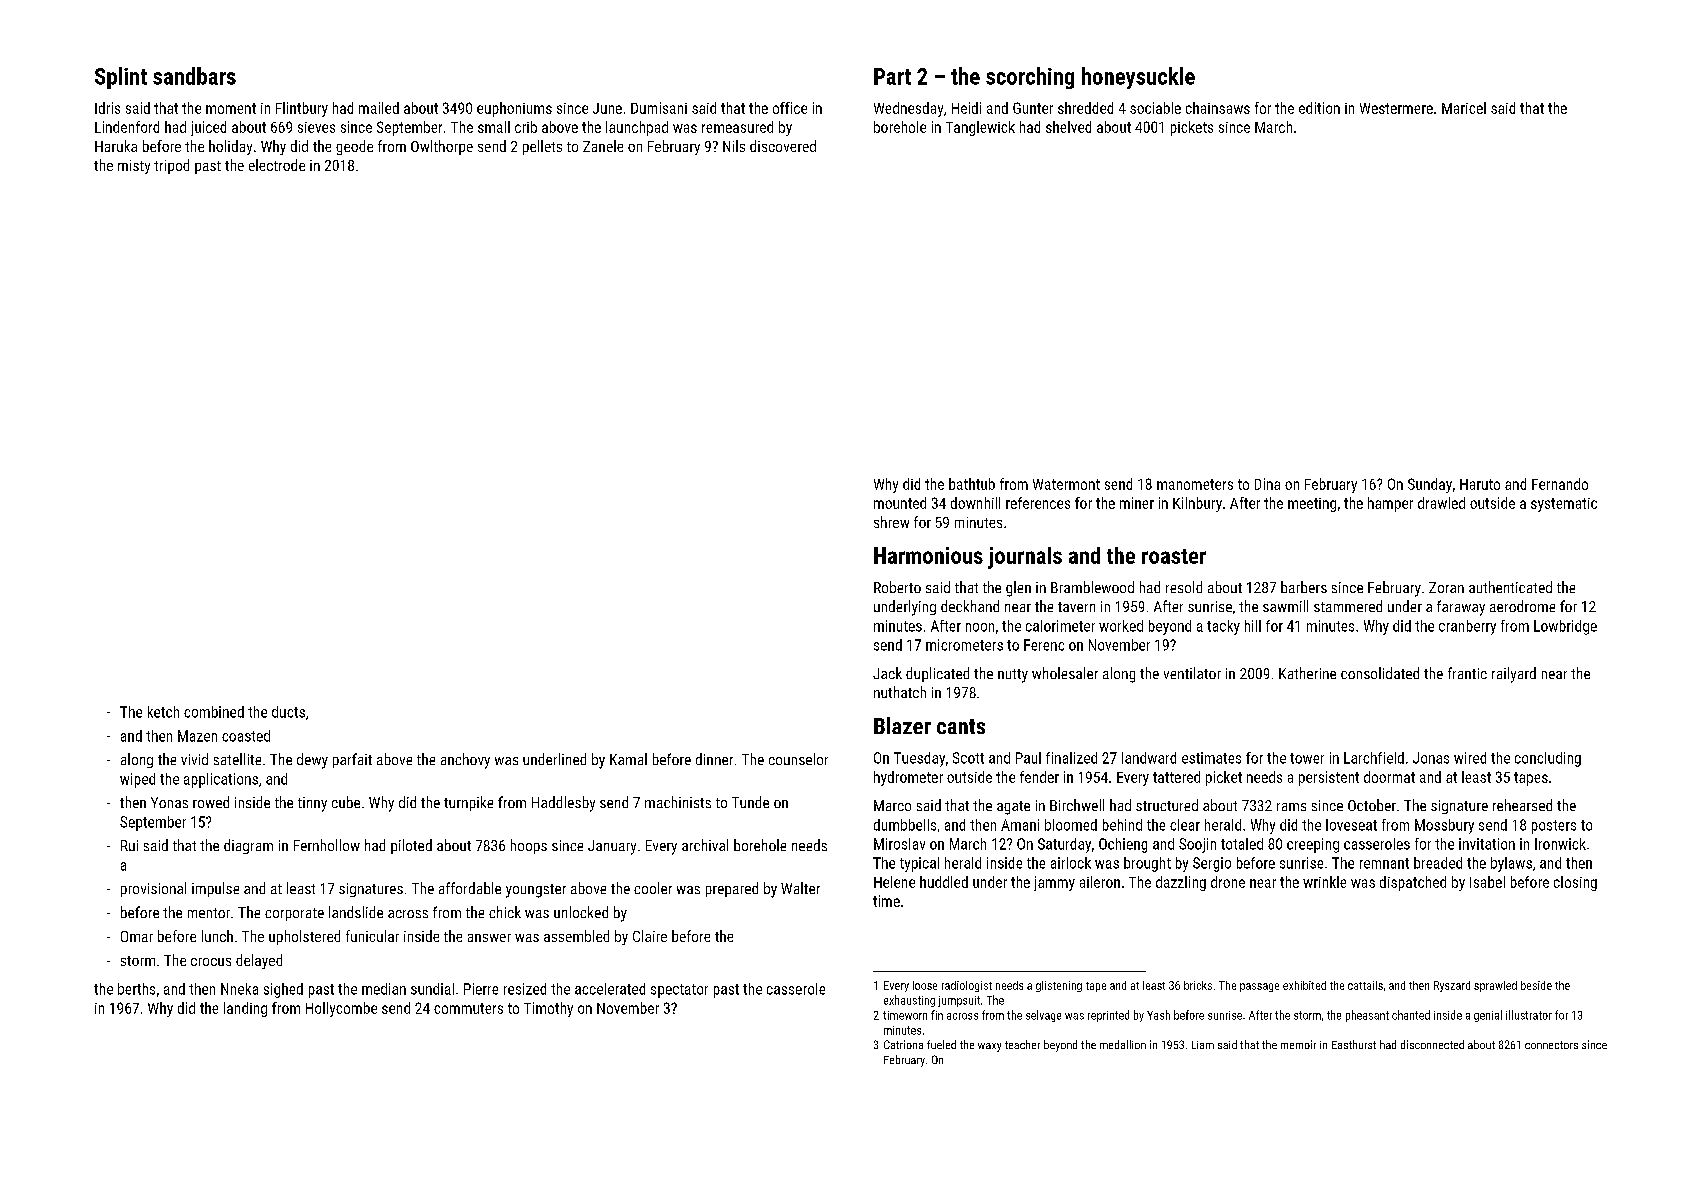 The height and width of the document is (1203, 1702). I want to click on delayed, so click(259, 961).
